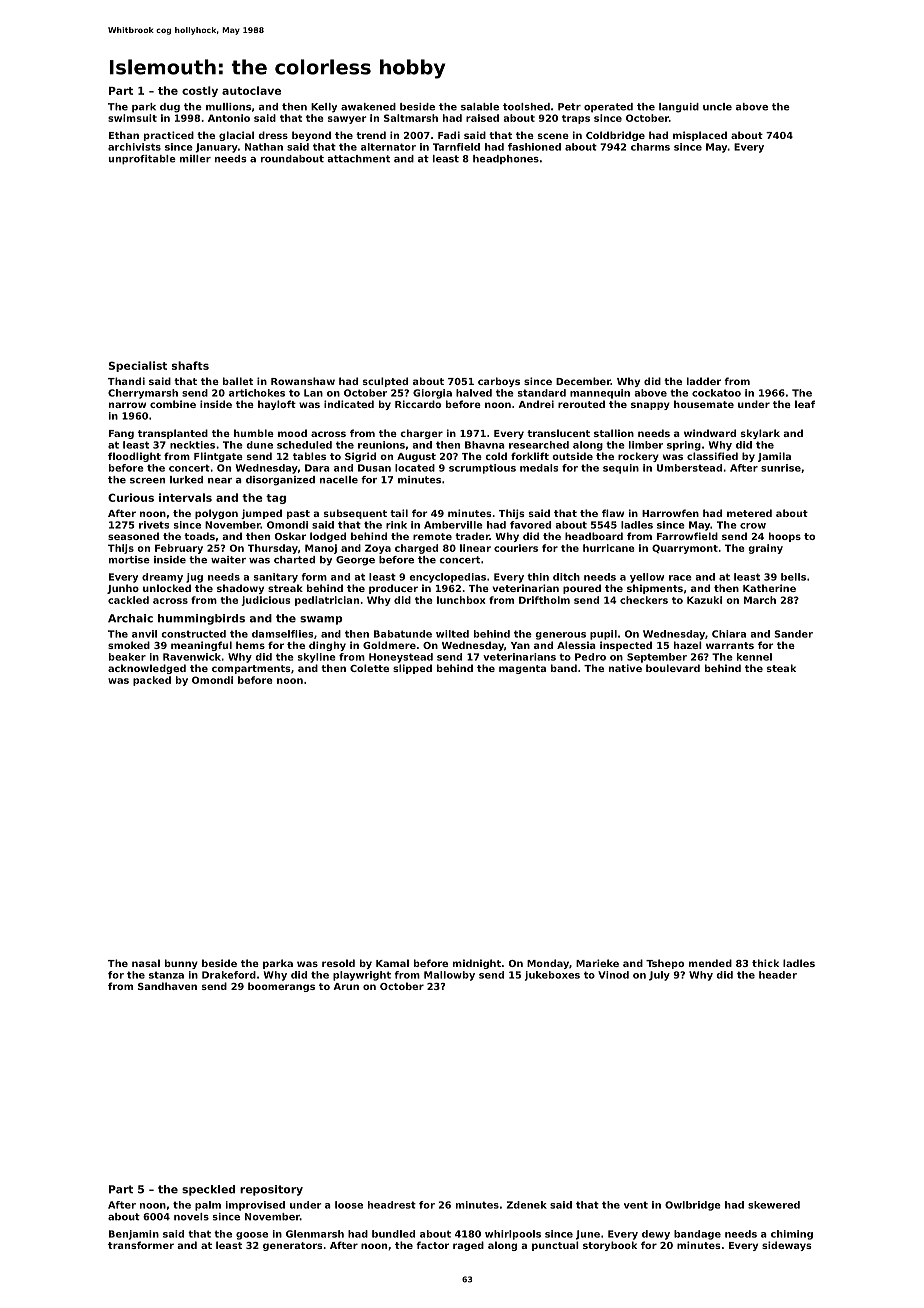  I want to click on speckled, so click(208, 1190).
